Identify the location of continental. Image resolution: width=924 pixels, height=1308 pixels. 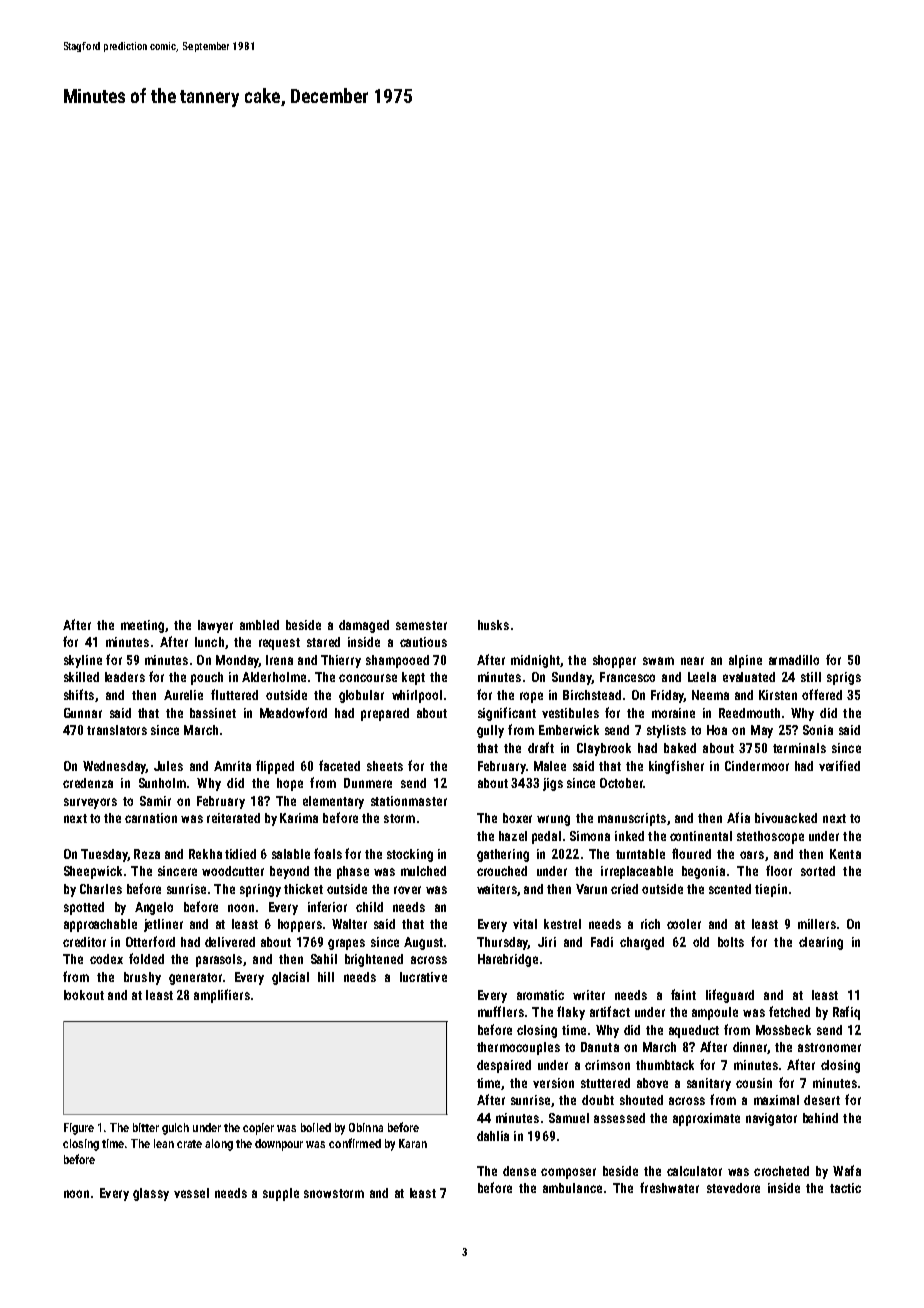
(701, 836).
